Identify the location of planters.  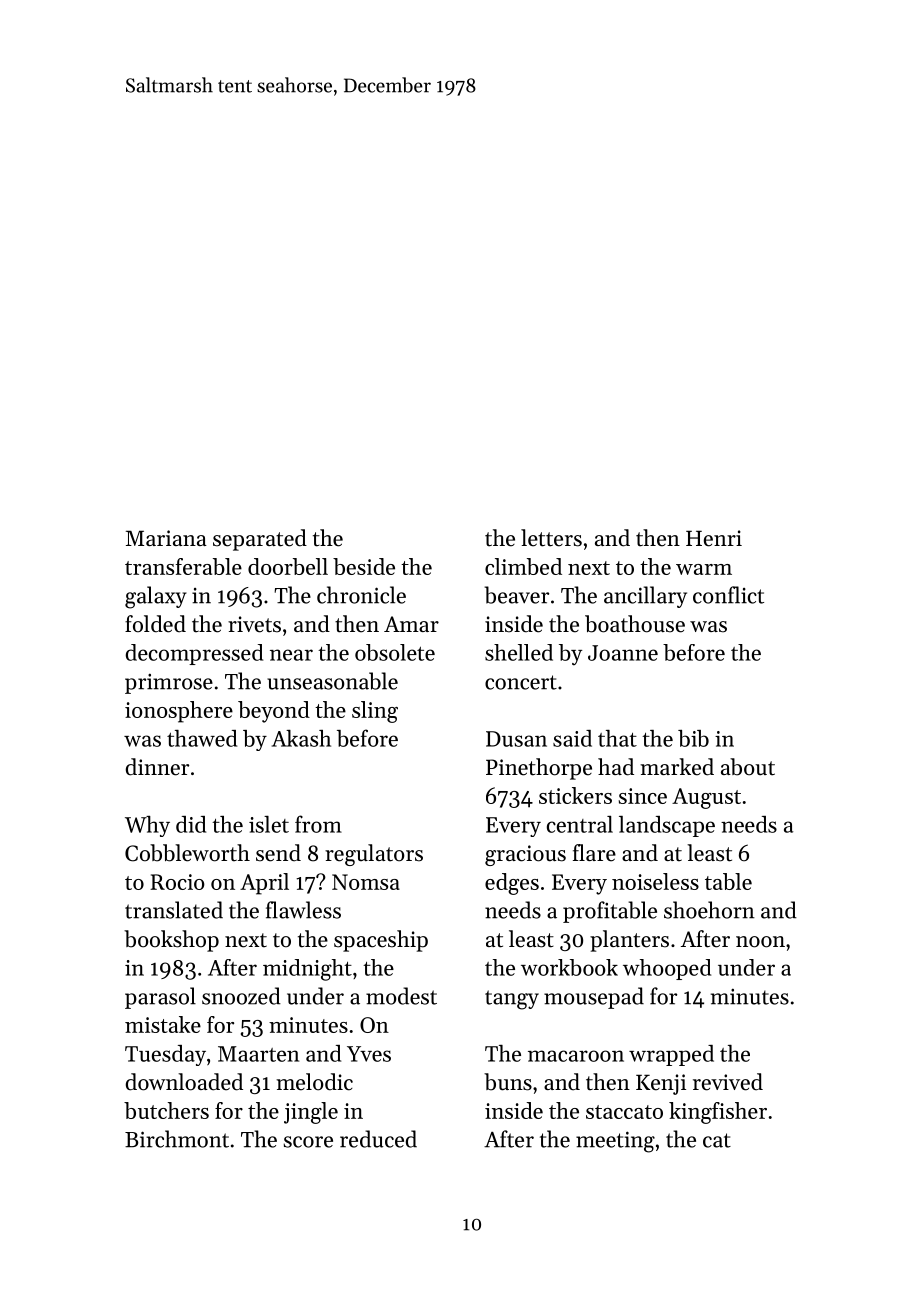
(629, 941).
